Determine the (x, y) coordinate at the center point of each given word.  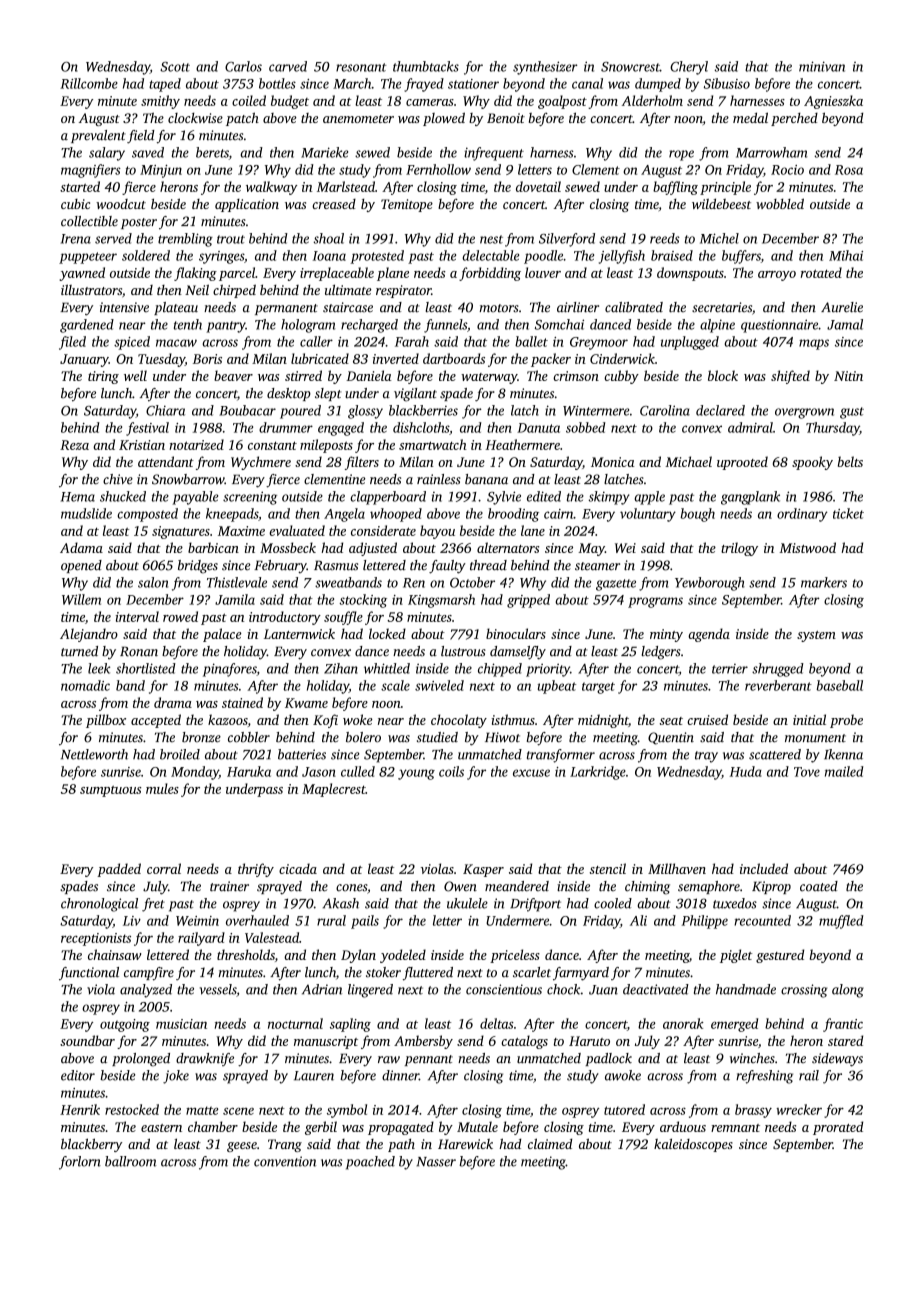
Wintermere (596, 410)
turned (79, 651)
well (135, 375)
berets (212, 152)
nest (491, 239)
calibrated (634, 307)
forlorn (80, 1163)
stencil (608, 868)
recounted (762, 920)
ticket (848, 513)
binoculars (516, 633)
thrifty (256, 870)
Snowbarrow (188, 479)
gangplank (750, 498)
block (723, 375)
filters (362, 463)
